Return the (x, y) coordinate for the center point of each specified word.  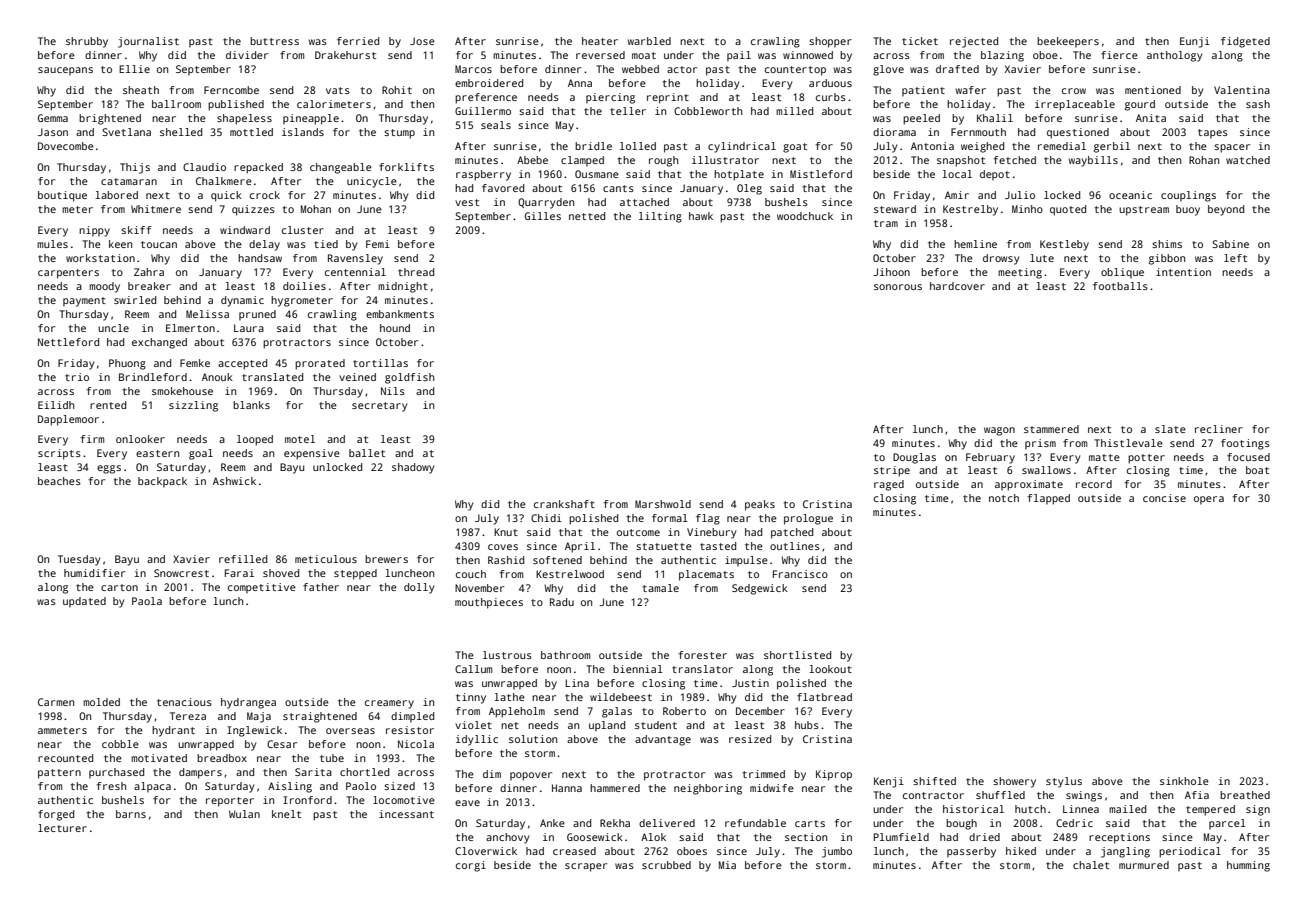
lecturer (62, 828)
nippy (94, 231)
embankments (400, 314)
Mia (727, 865)
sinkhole (1184, 781)
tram (886, 223)
